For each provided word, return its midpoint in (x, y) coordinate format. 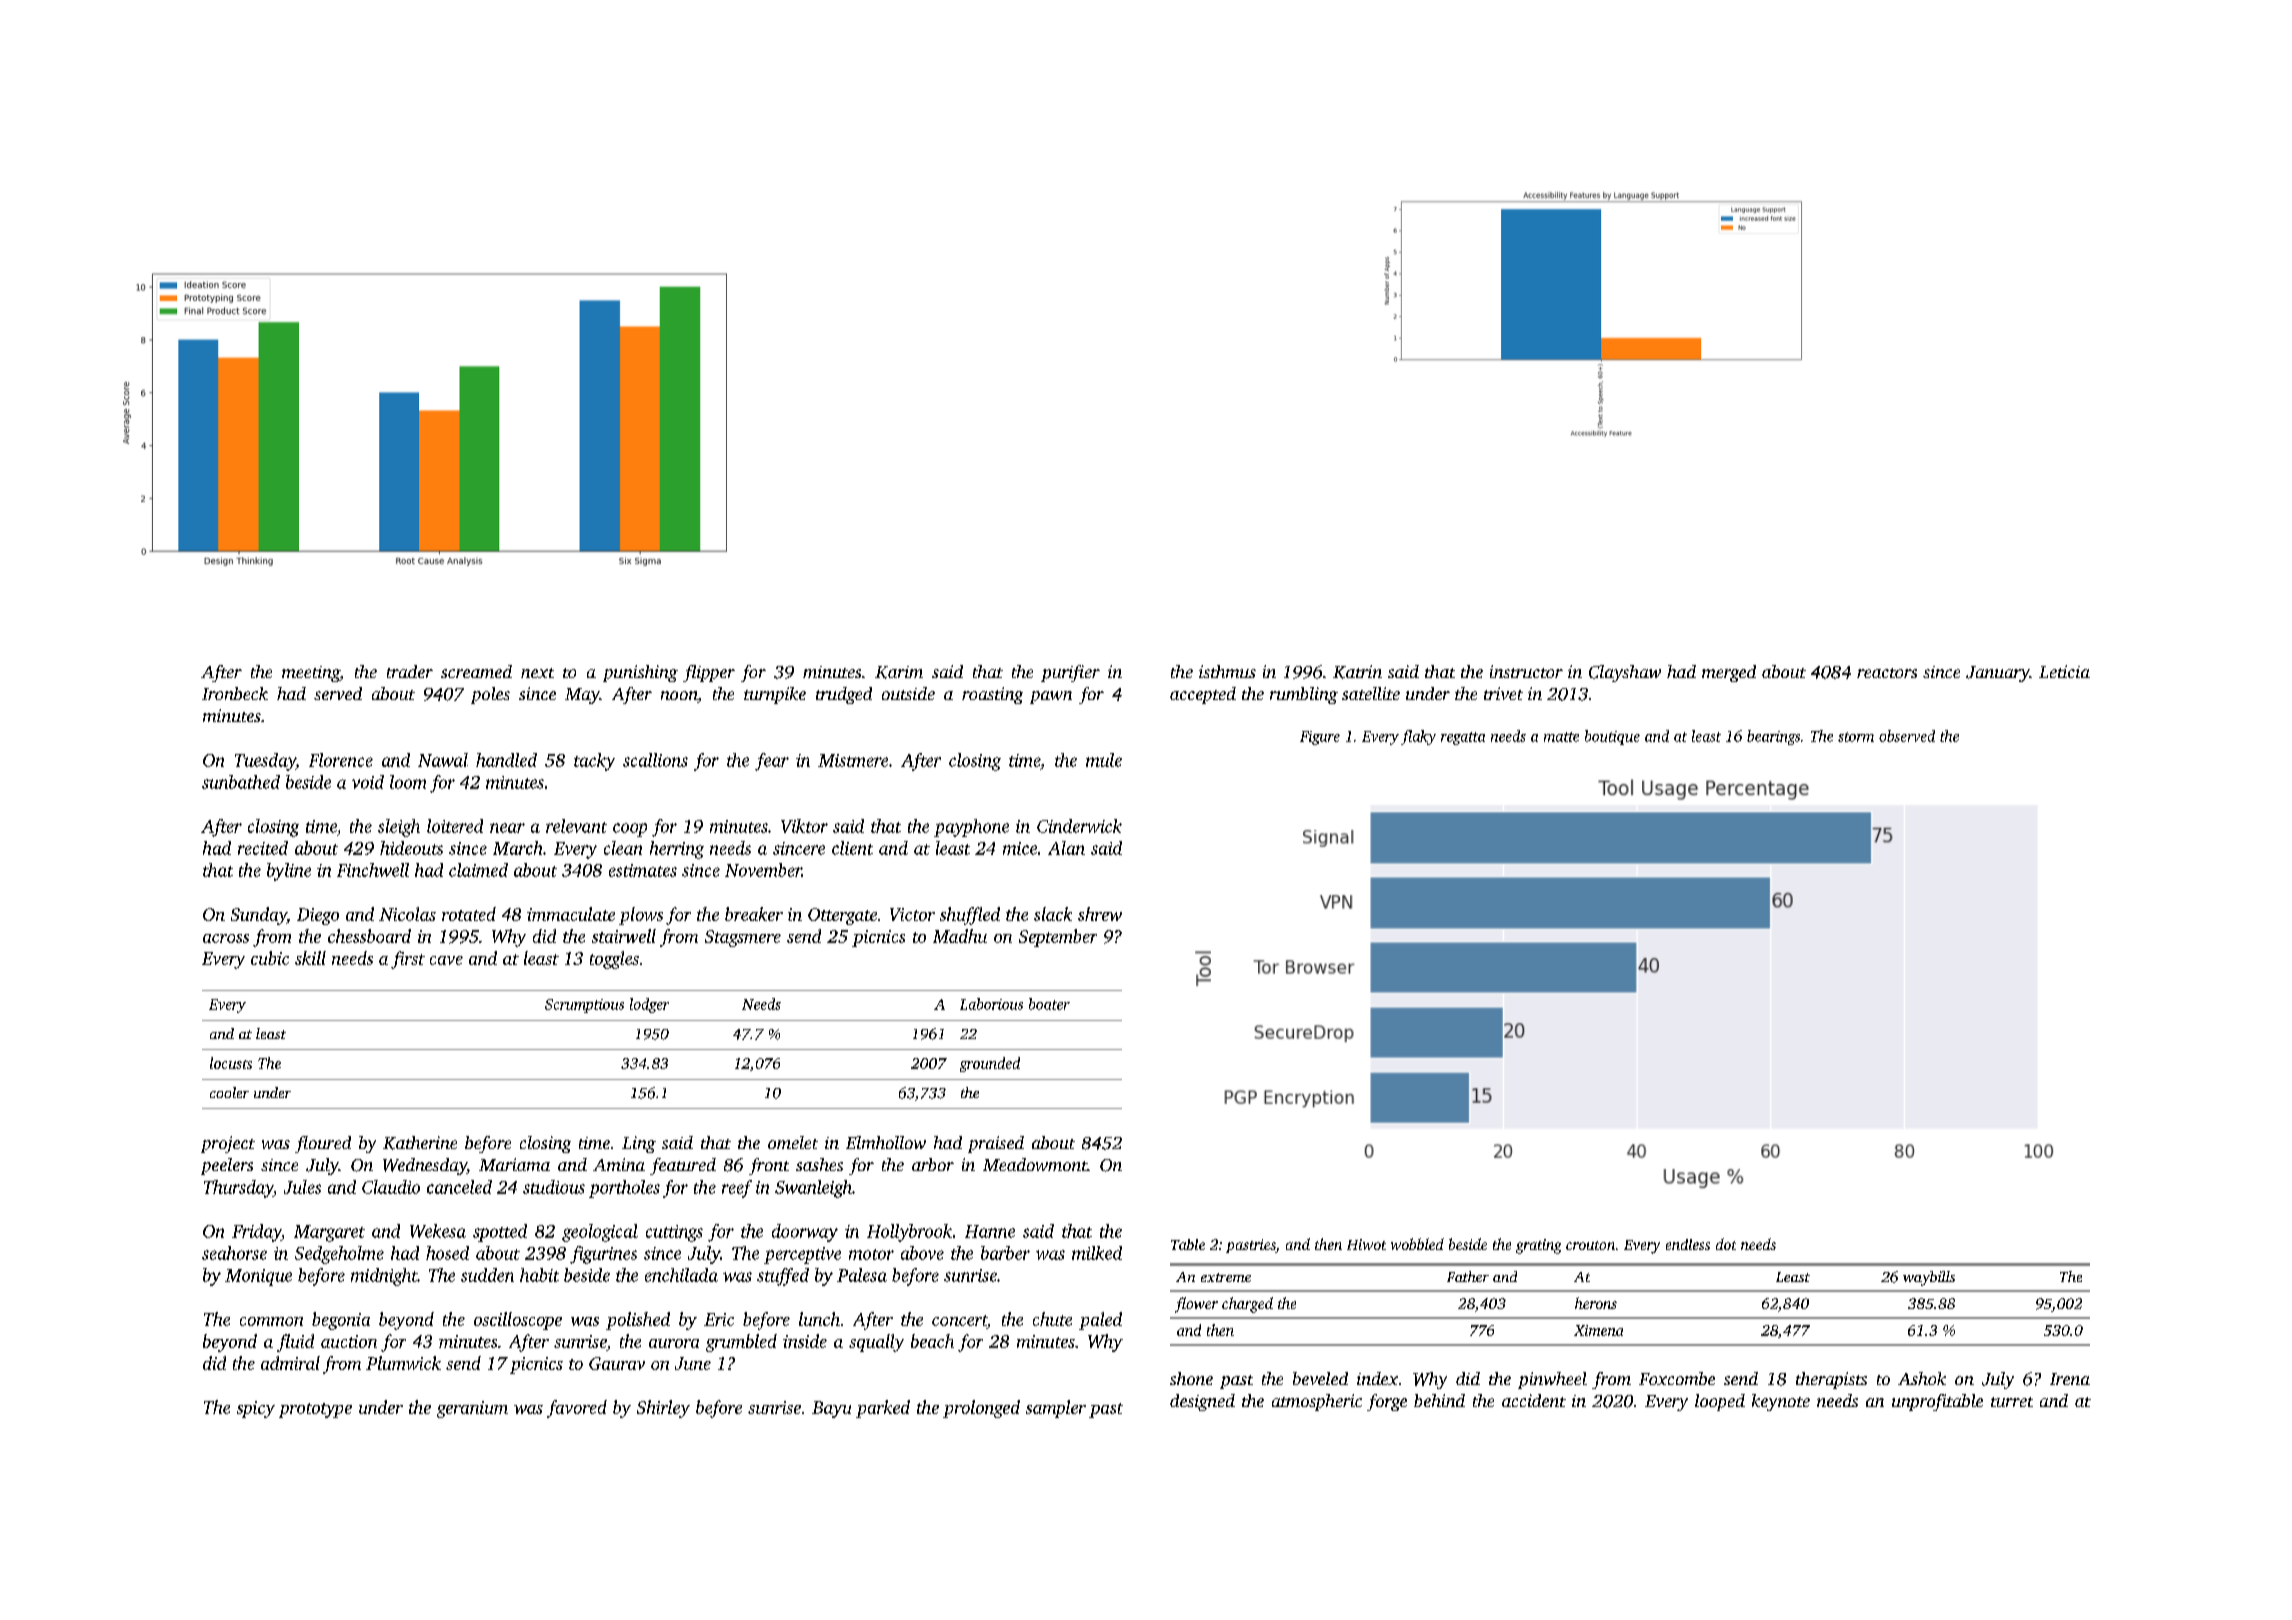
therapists (1831, 1380)
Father (1468, 1276)
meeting (311, 674)
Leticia (2064, 671)
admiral (290, 1363)
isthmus (1227, 671)
